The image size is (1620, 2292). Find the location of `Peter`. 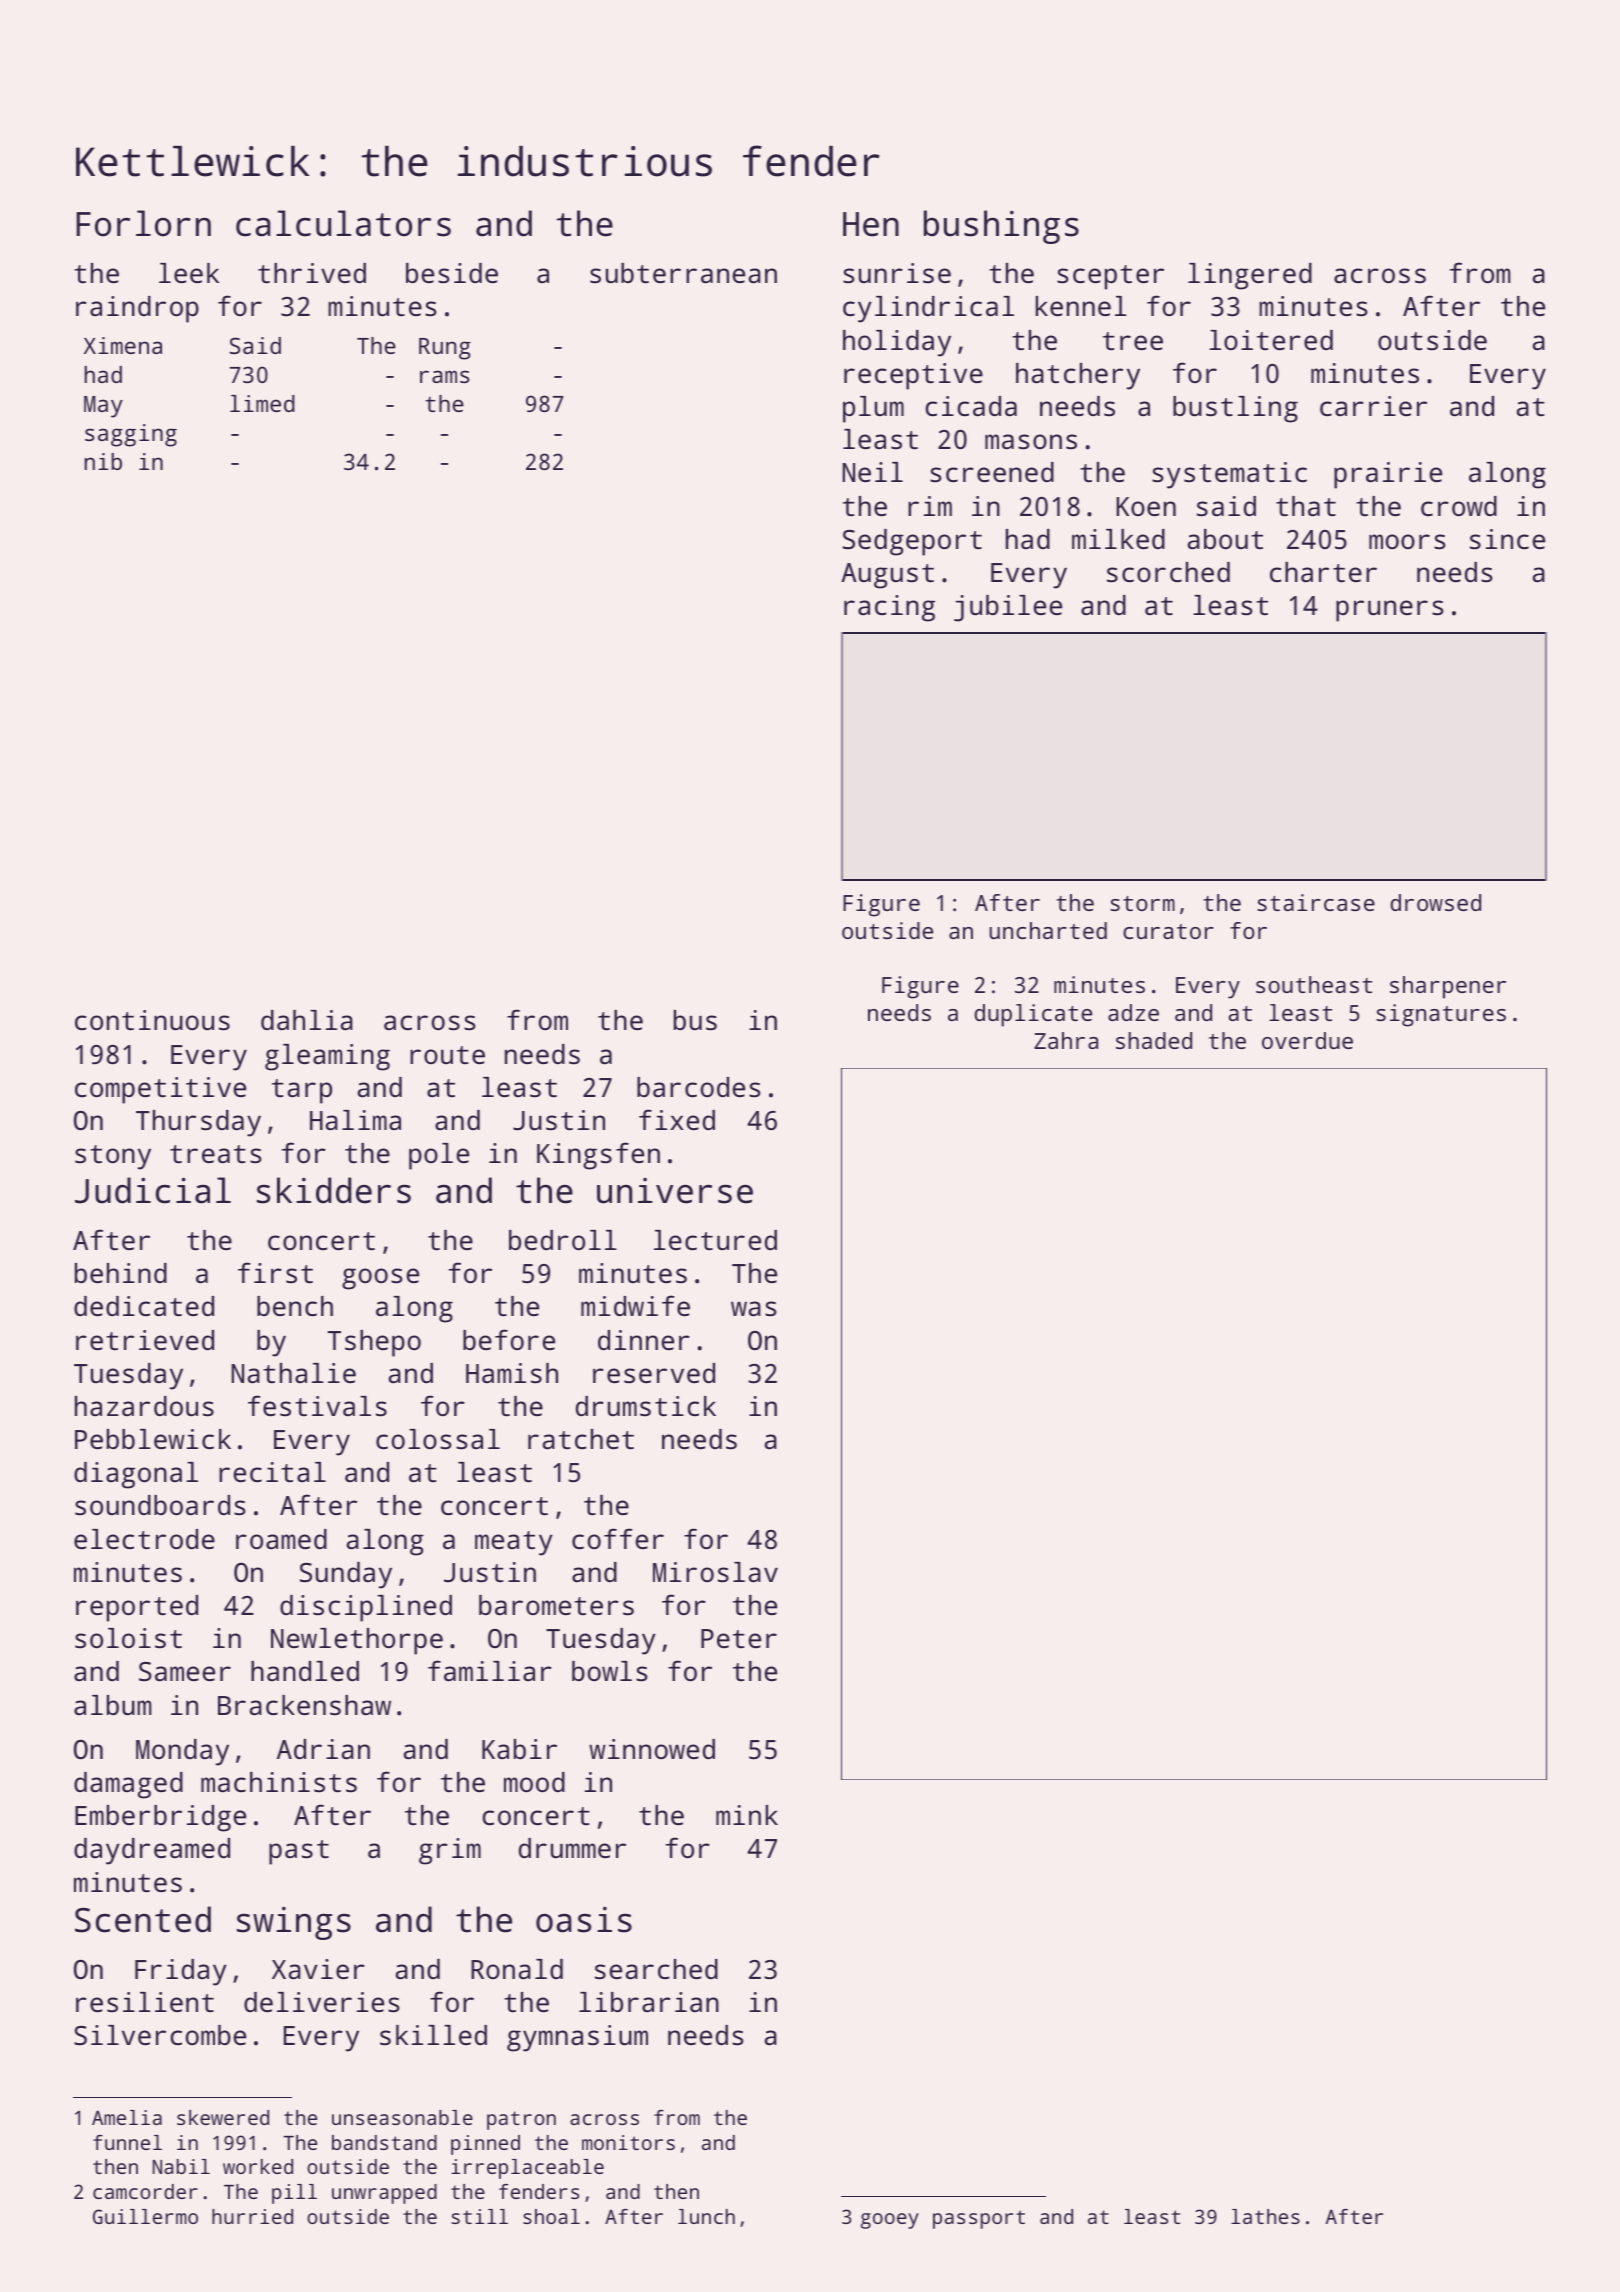

Peter is located at coordinates (739, 1638).
